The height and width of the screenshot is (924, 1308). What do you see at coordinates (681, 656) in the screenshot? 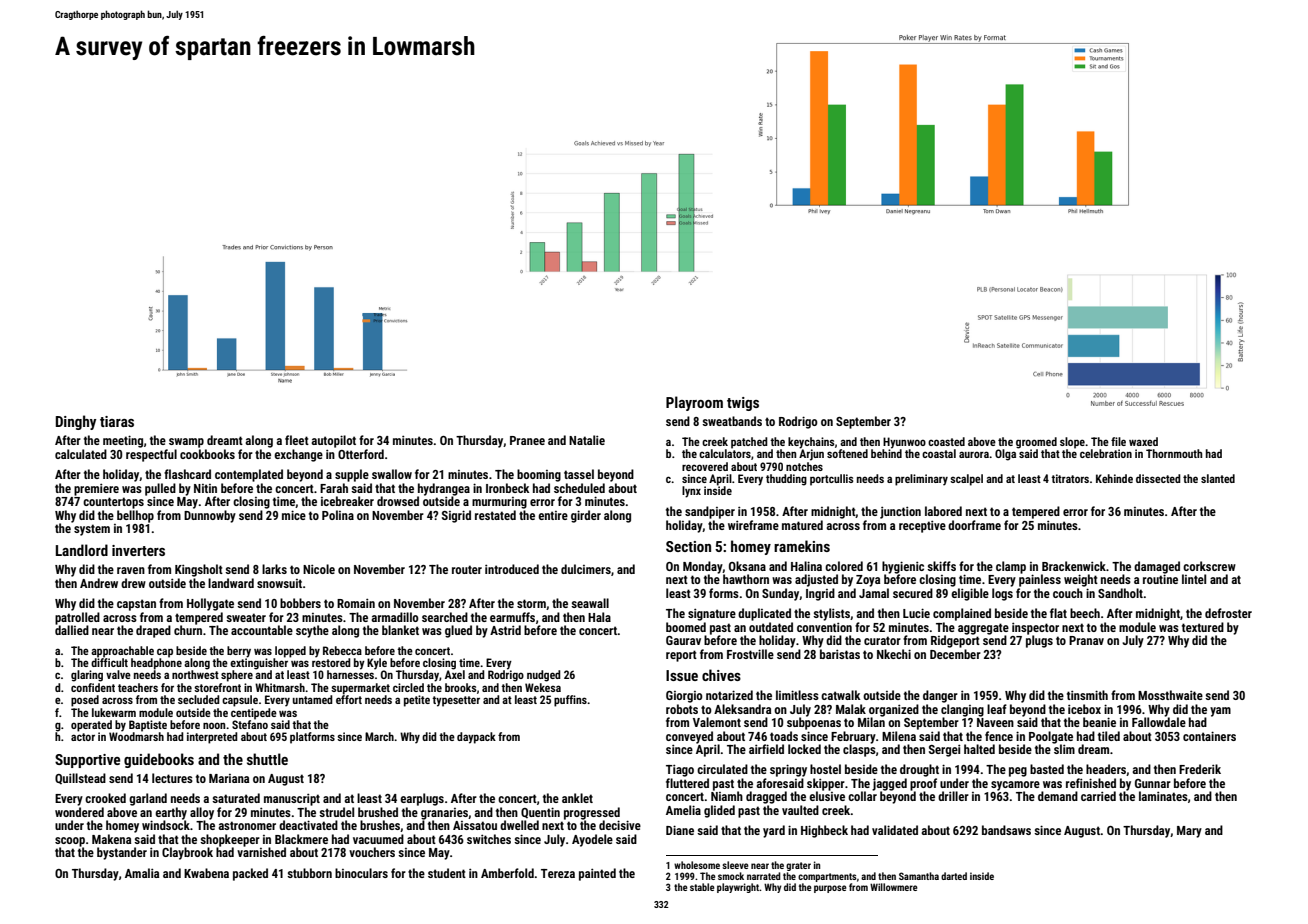
I see `report` at bounding box center [681, 656].
